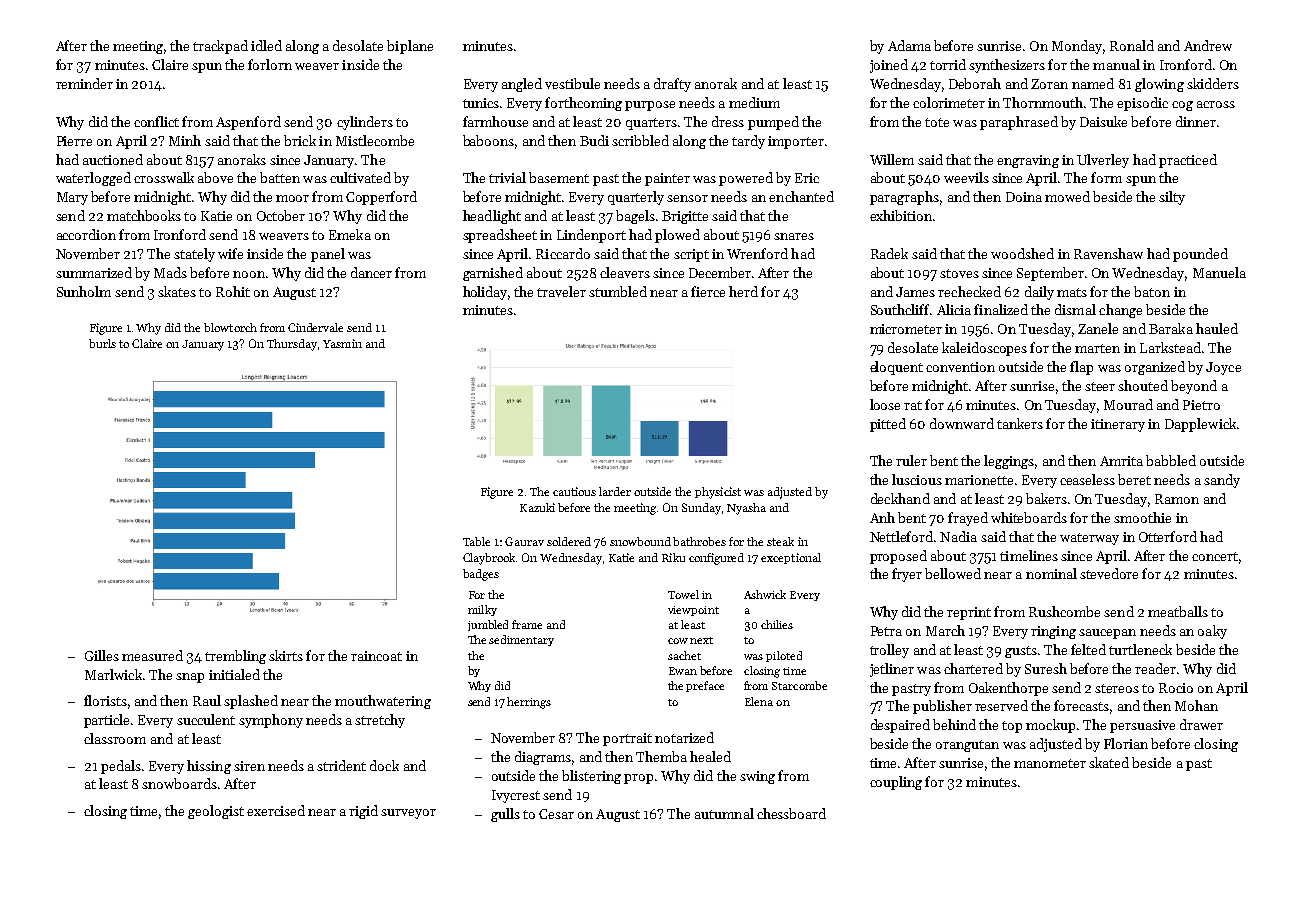 The image size is (1308, 924). What do you see at coordinates (900, 309) in the image?
I see `Southcliff` at bounding box center [900, 309].
